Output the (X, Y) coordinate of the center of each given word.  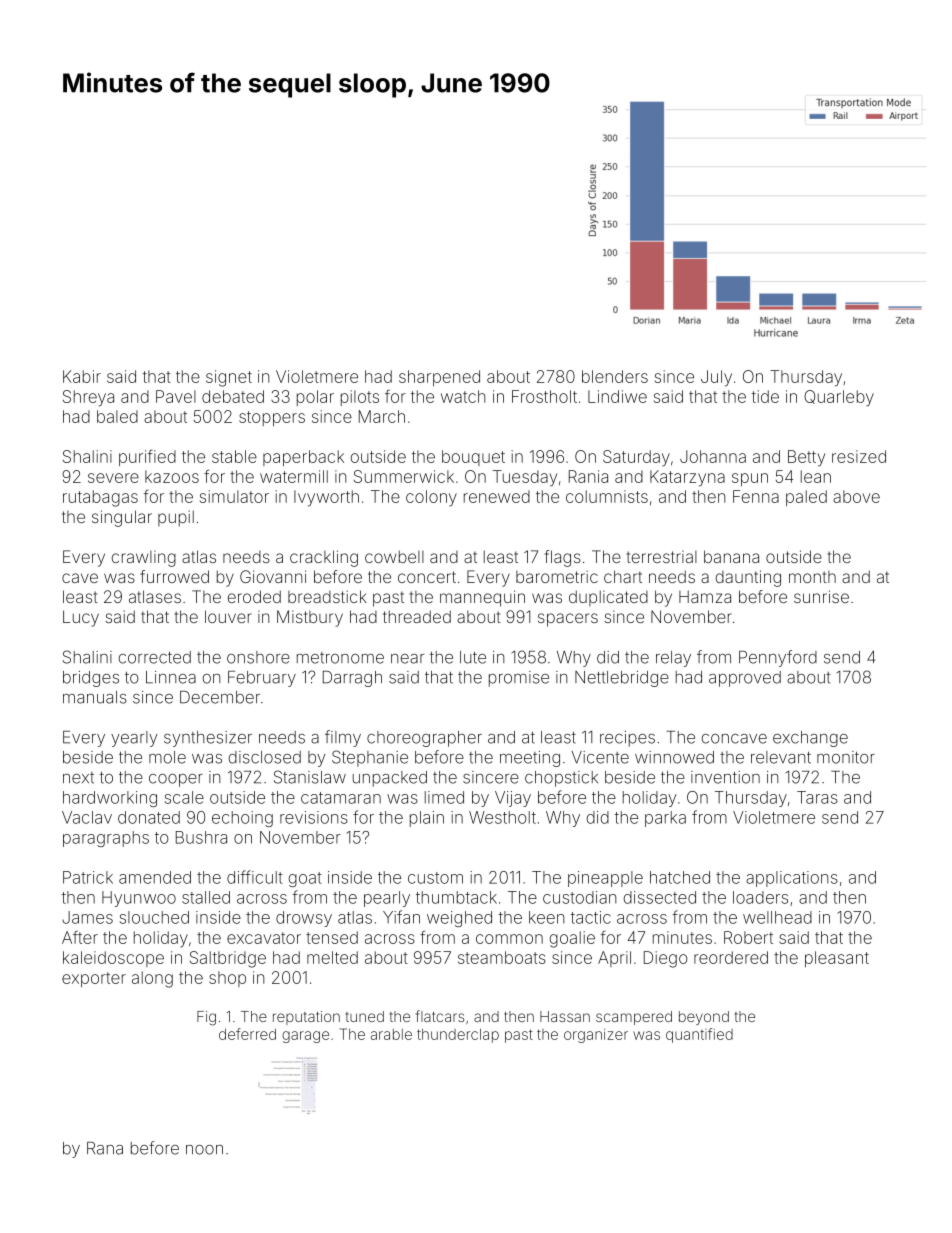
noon (204, 1150)
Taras (817, 797)
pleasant (837, 959)
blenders (615, 376)
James (87, 917)
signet (229, 378)
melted (332, 957)
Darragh (352, 679)
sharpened (439, 378)
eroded (254, 596)
